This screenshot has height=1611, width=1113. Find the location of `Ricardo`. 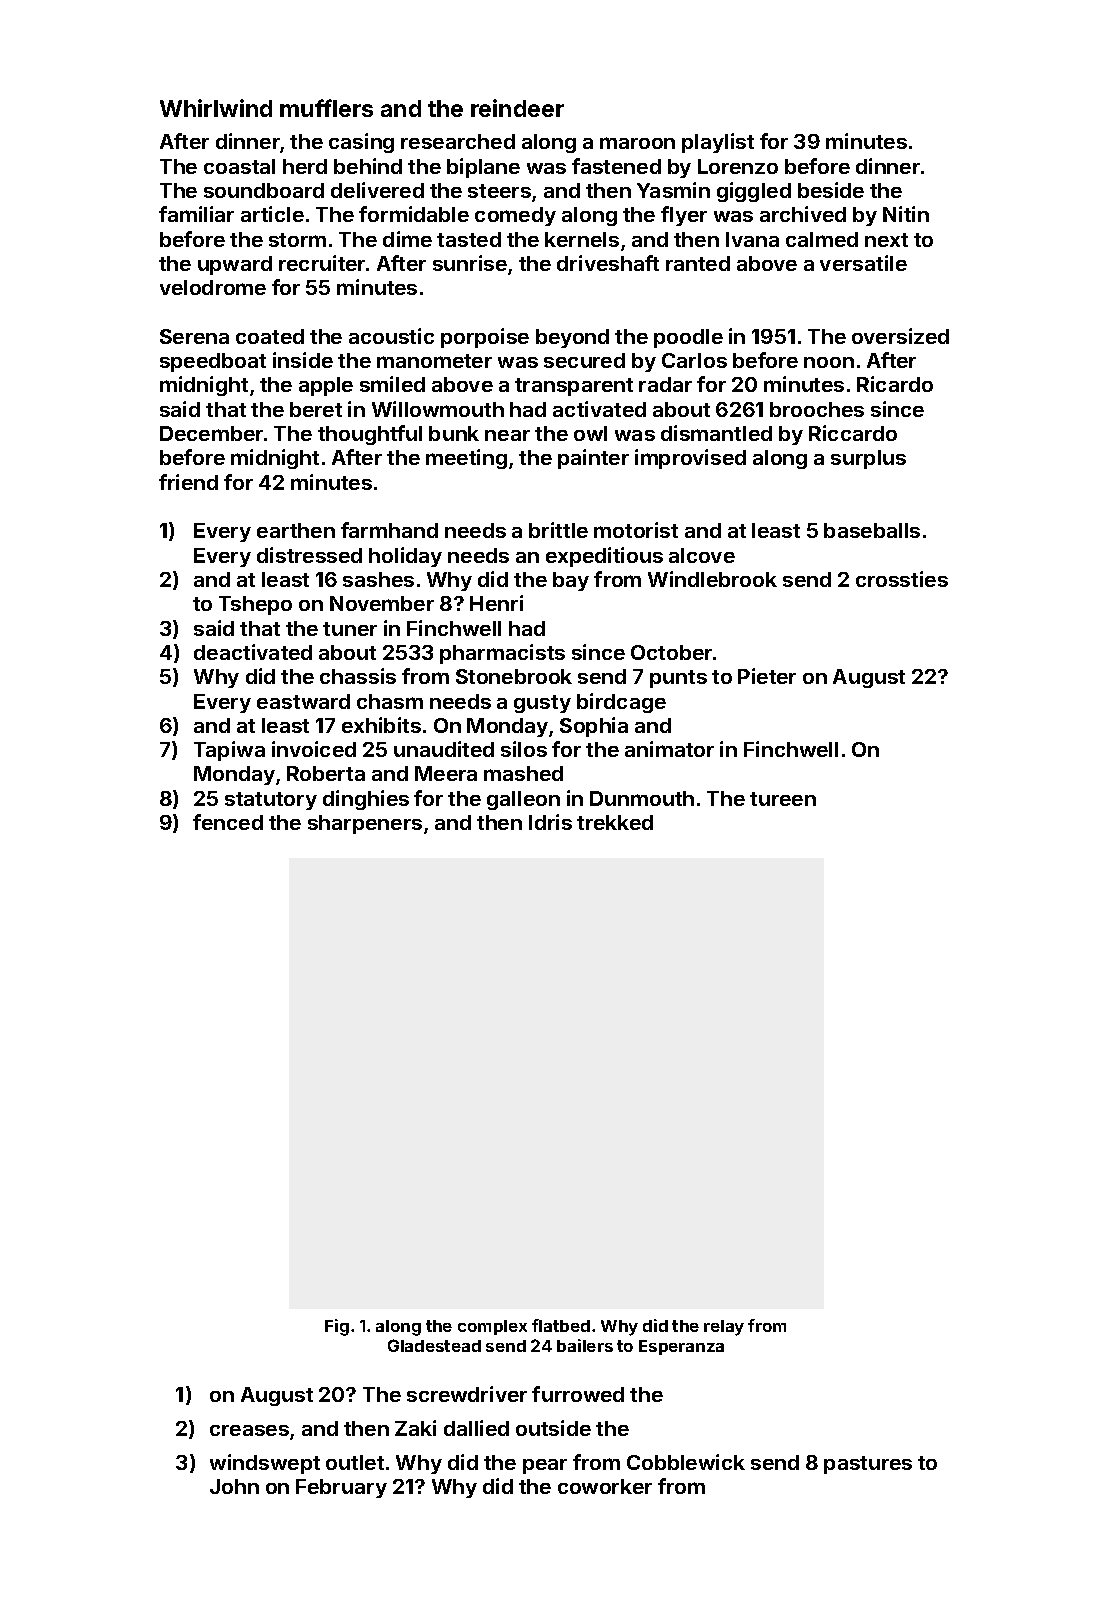

Ricardo is located at coordinates (895, 384).
